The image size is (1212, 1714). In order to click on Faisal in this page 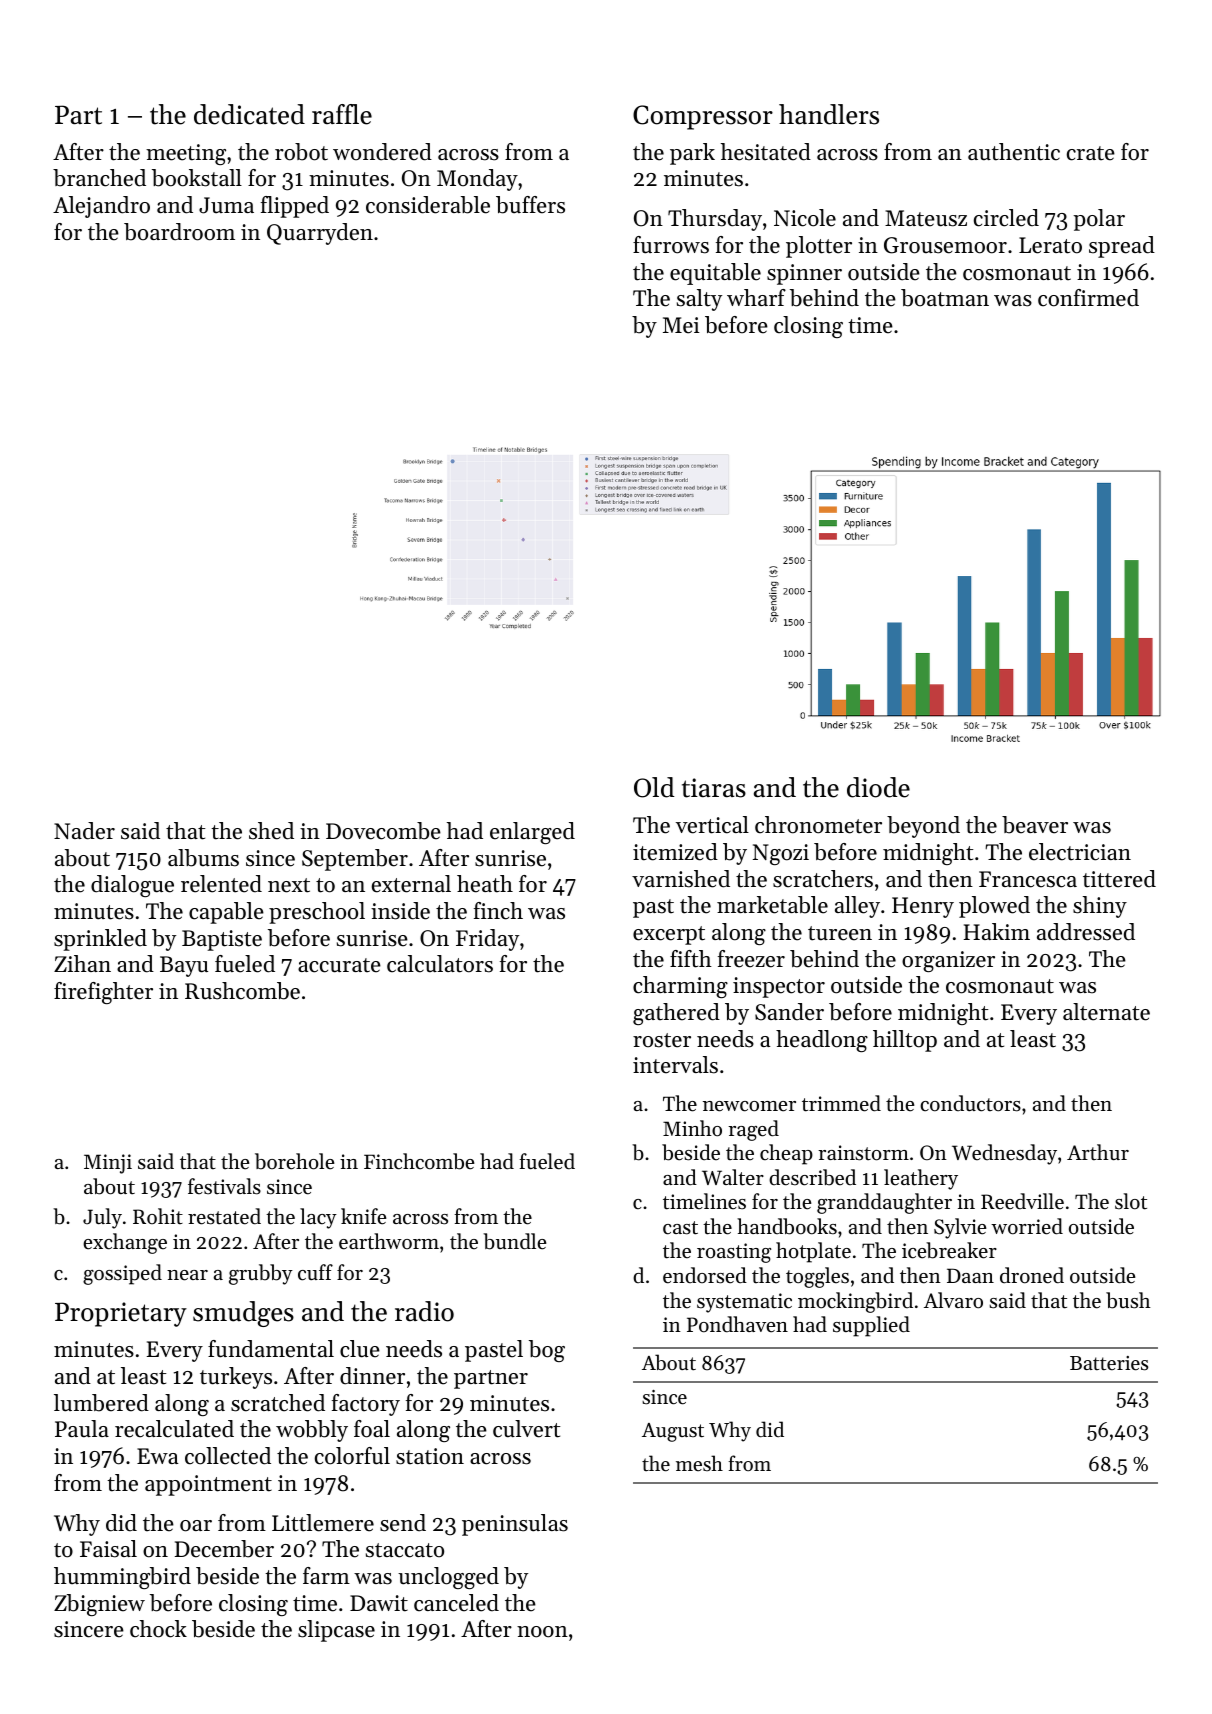, I will do `click(108, 1549)`.
